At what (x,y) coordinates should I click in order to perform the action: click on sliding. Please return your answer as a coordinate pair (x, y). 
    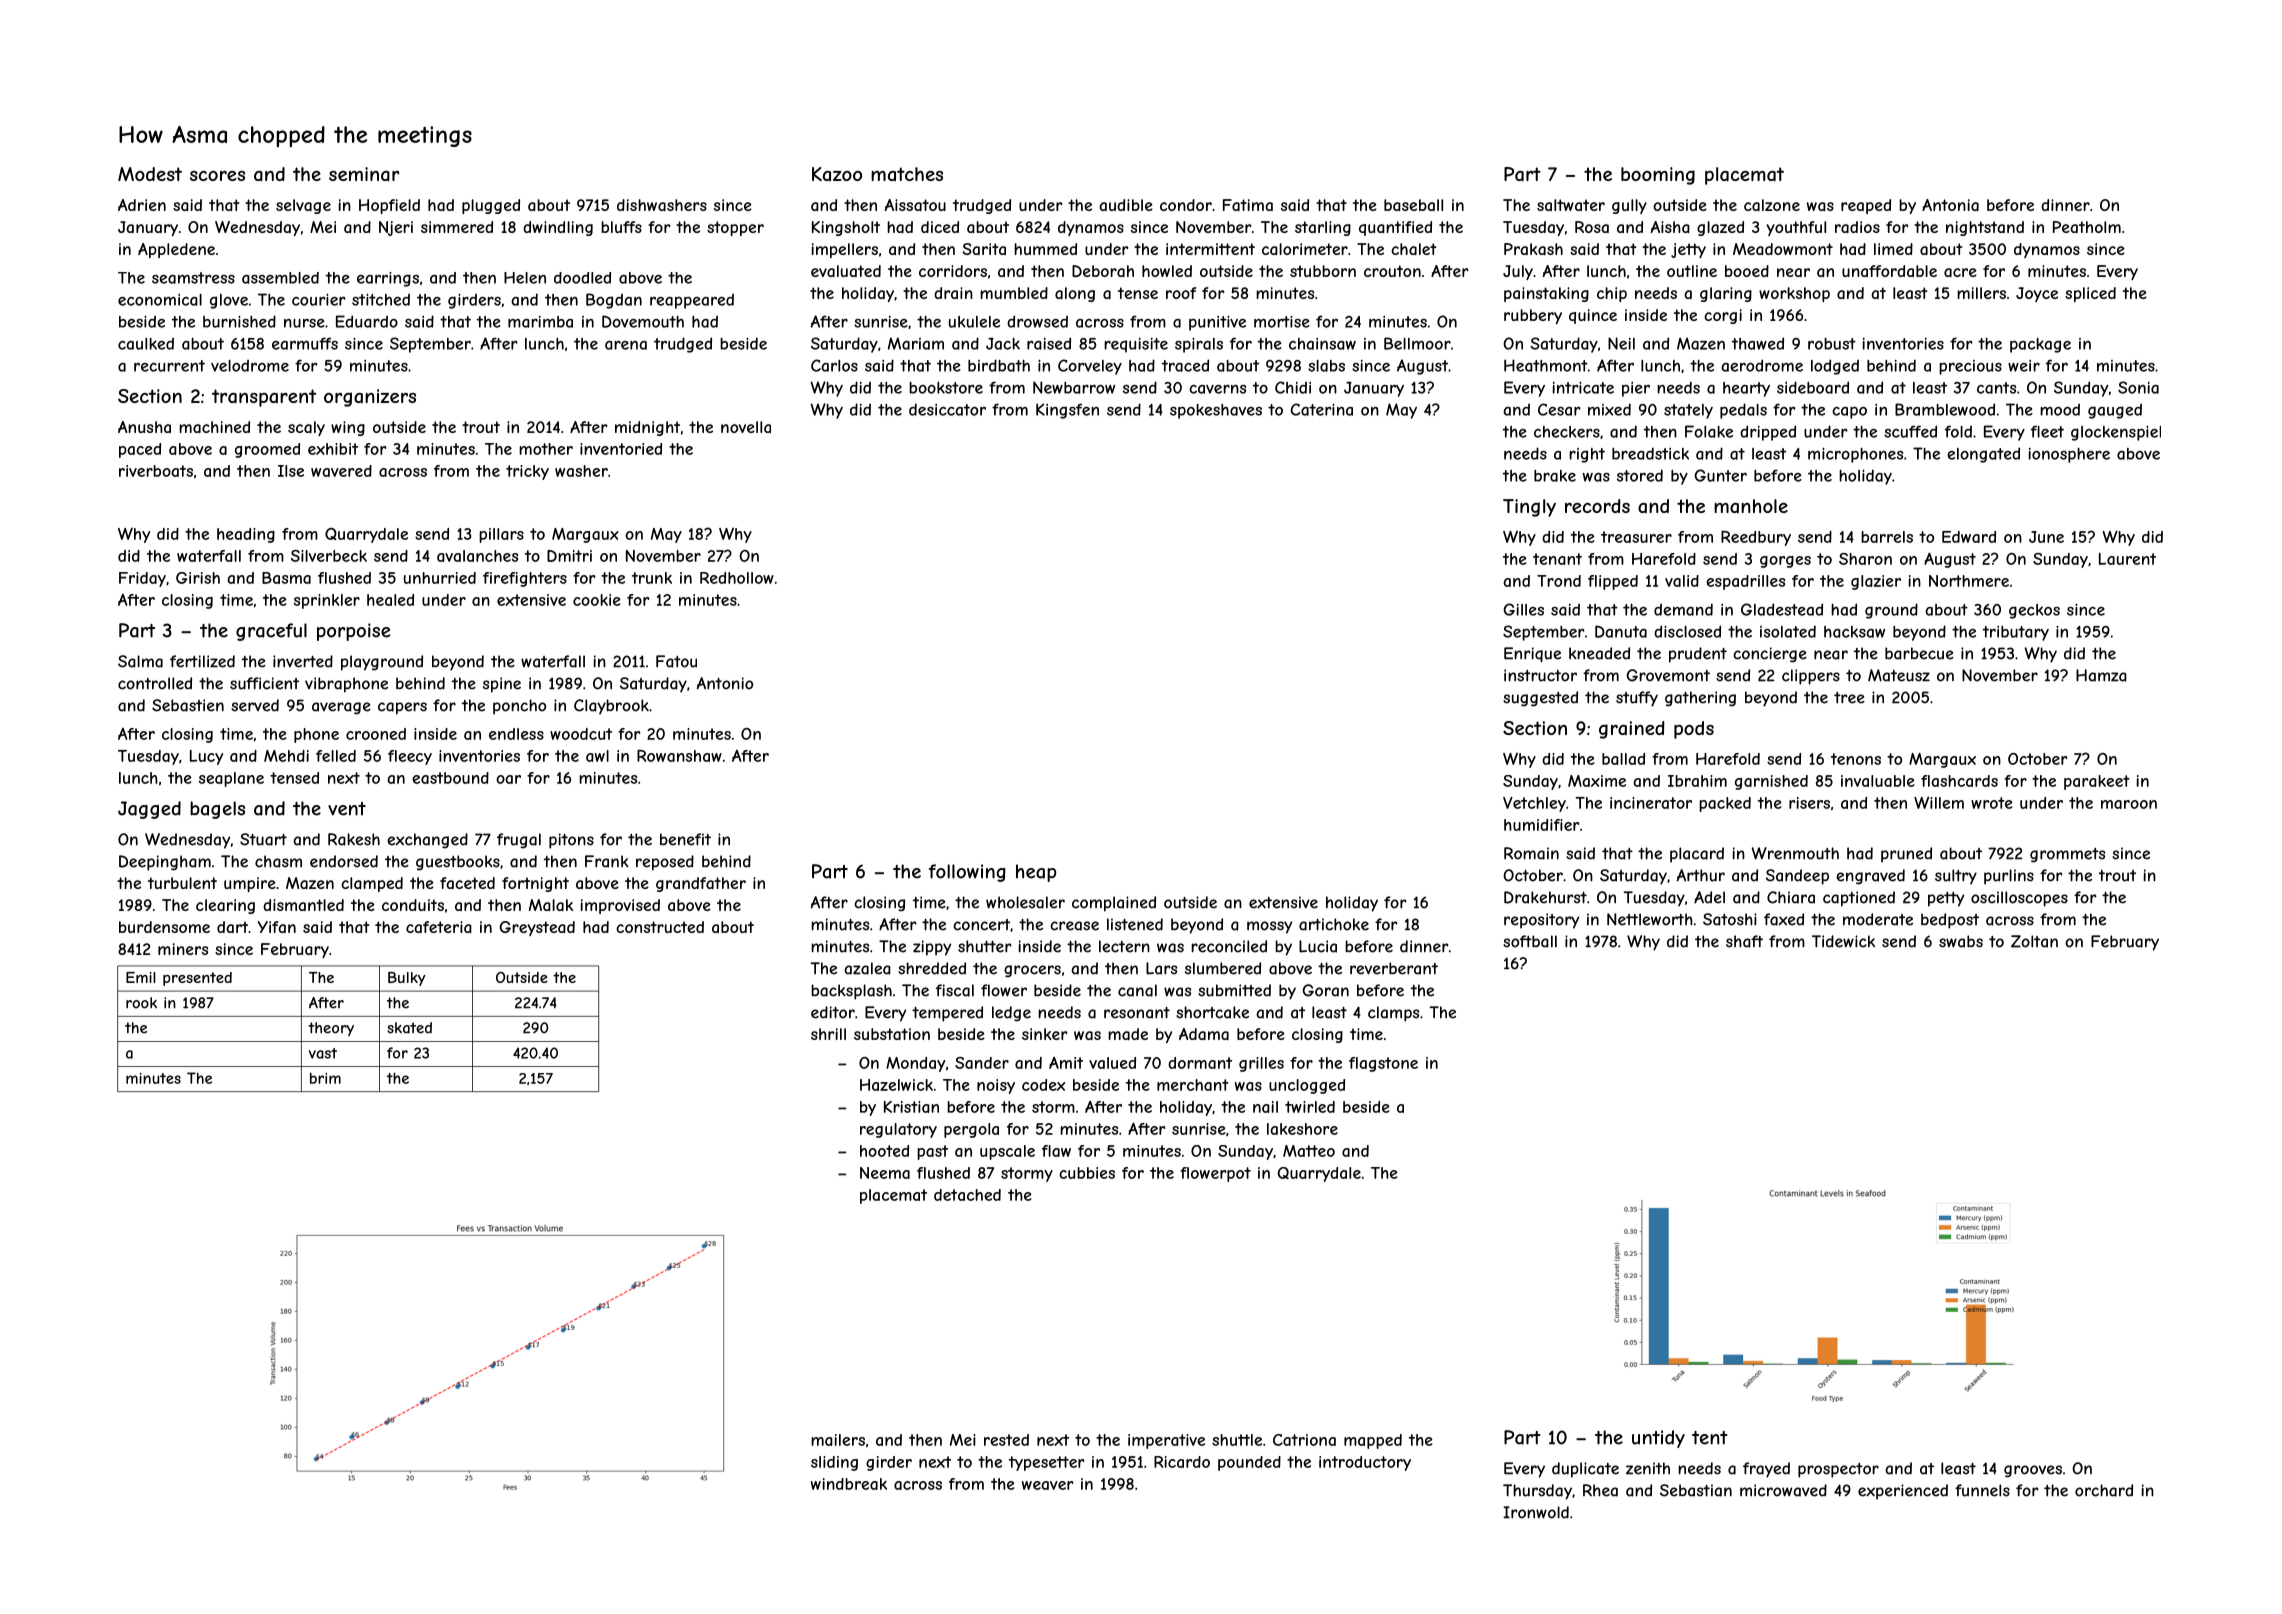
    Looking at the image, I should click on (834, 1463).
